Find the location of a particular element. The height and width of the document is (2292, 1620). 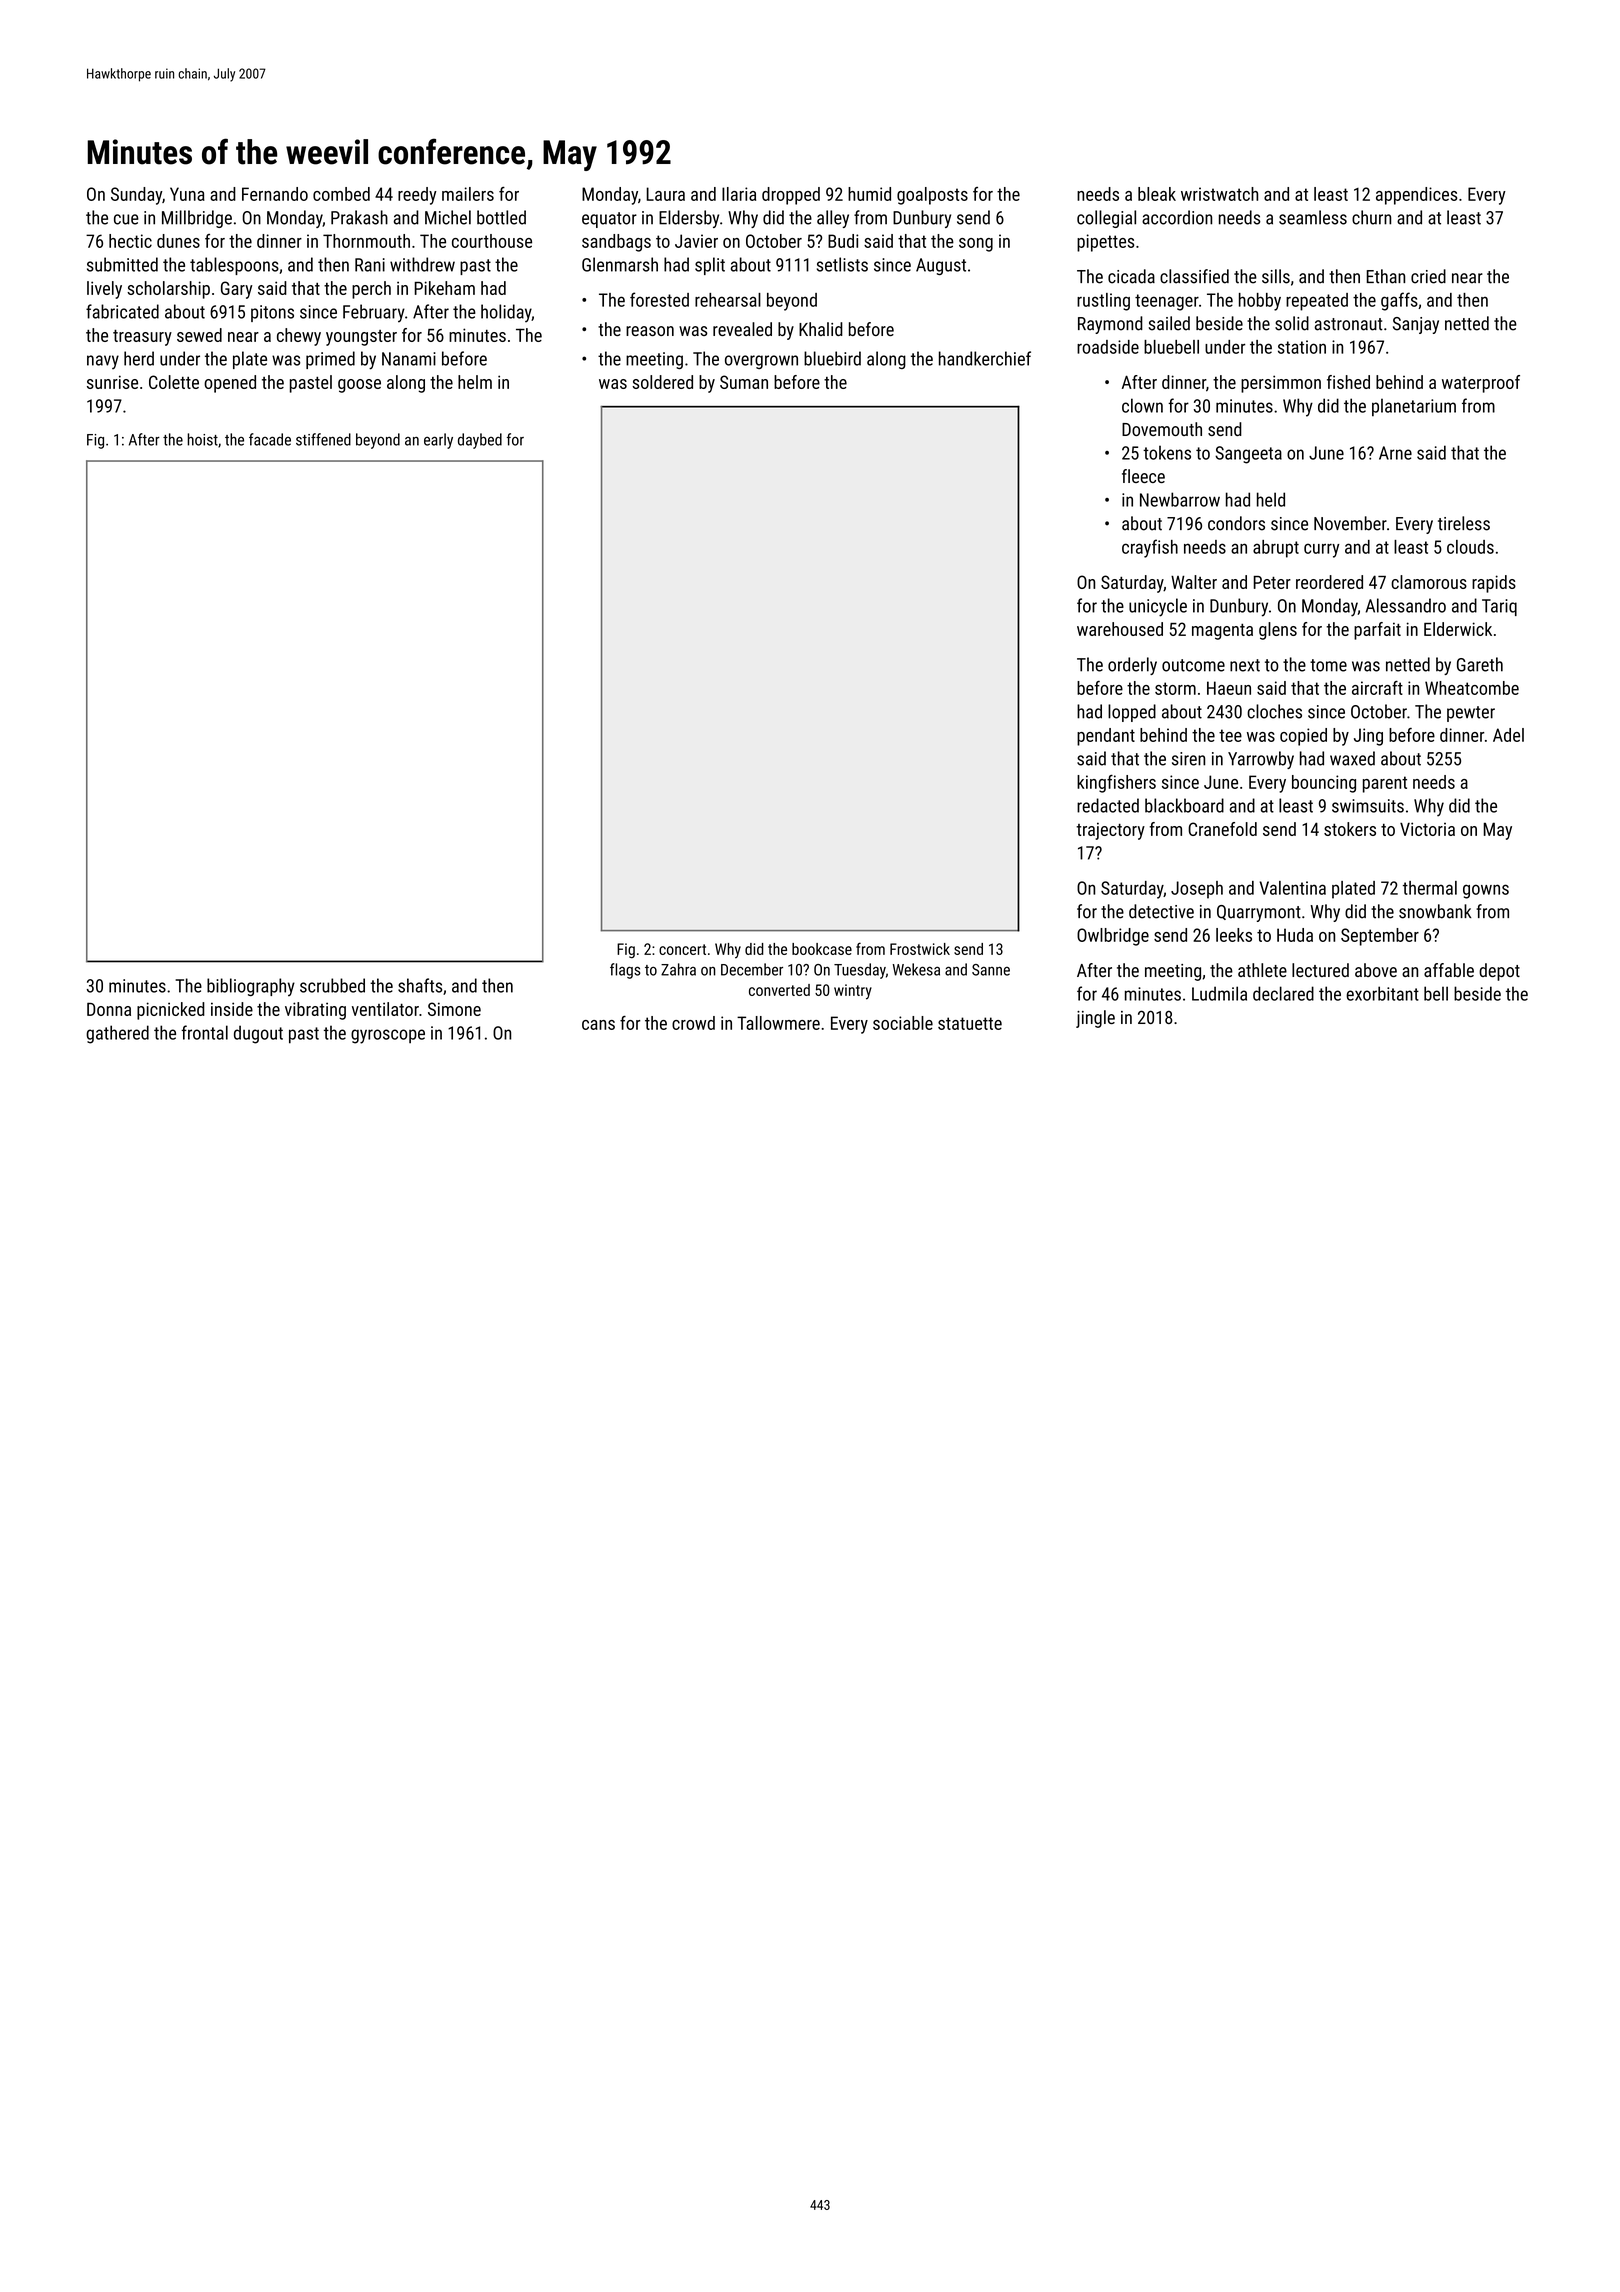

Thornmouth is located at coordinates (366, 241).
